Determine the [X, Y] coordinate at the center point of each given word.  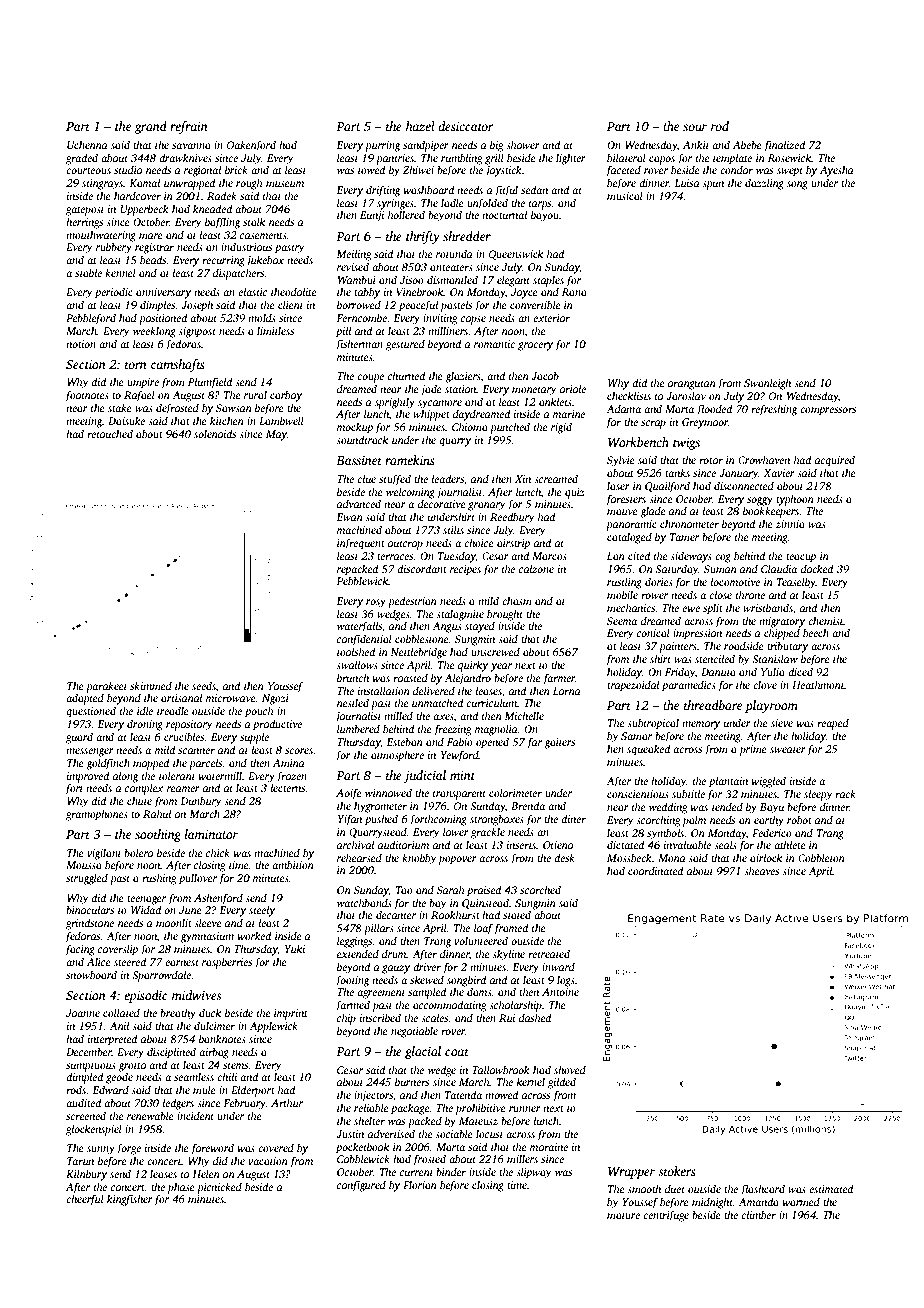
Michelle [524, 715]
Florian [420, 1184]
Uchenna [87, 144]
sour [695, 127]
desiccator [466, 126]
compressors [828, 411]
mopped [151, 764]
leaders [447, 478]
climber [758, 1214]
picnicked [219, 1188]
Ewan [349, 517]
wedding [668, 808]
